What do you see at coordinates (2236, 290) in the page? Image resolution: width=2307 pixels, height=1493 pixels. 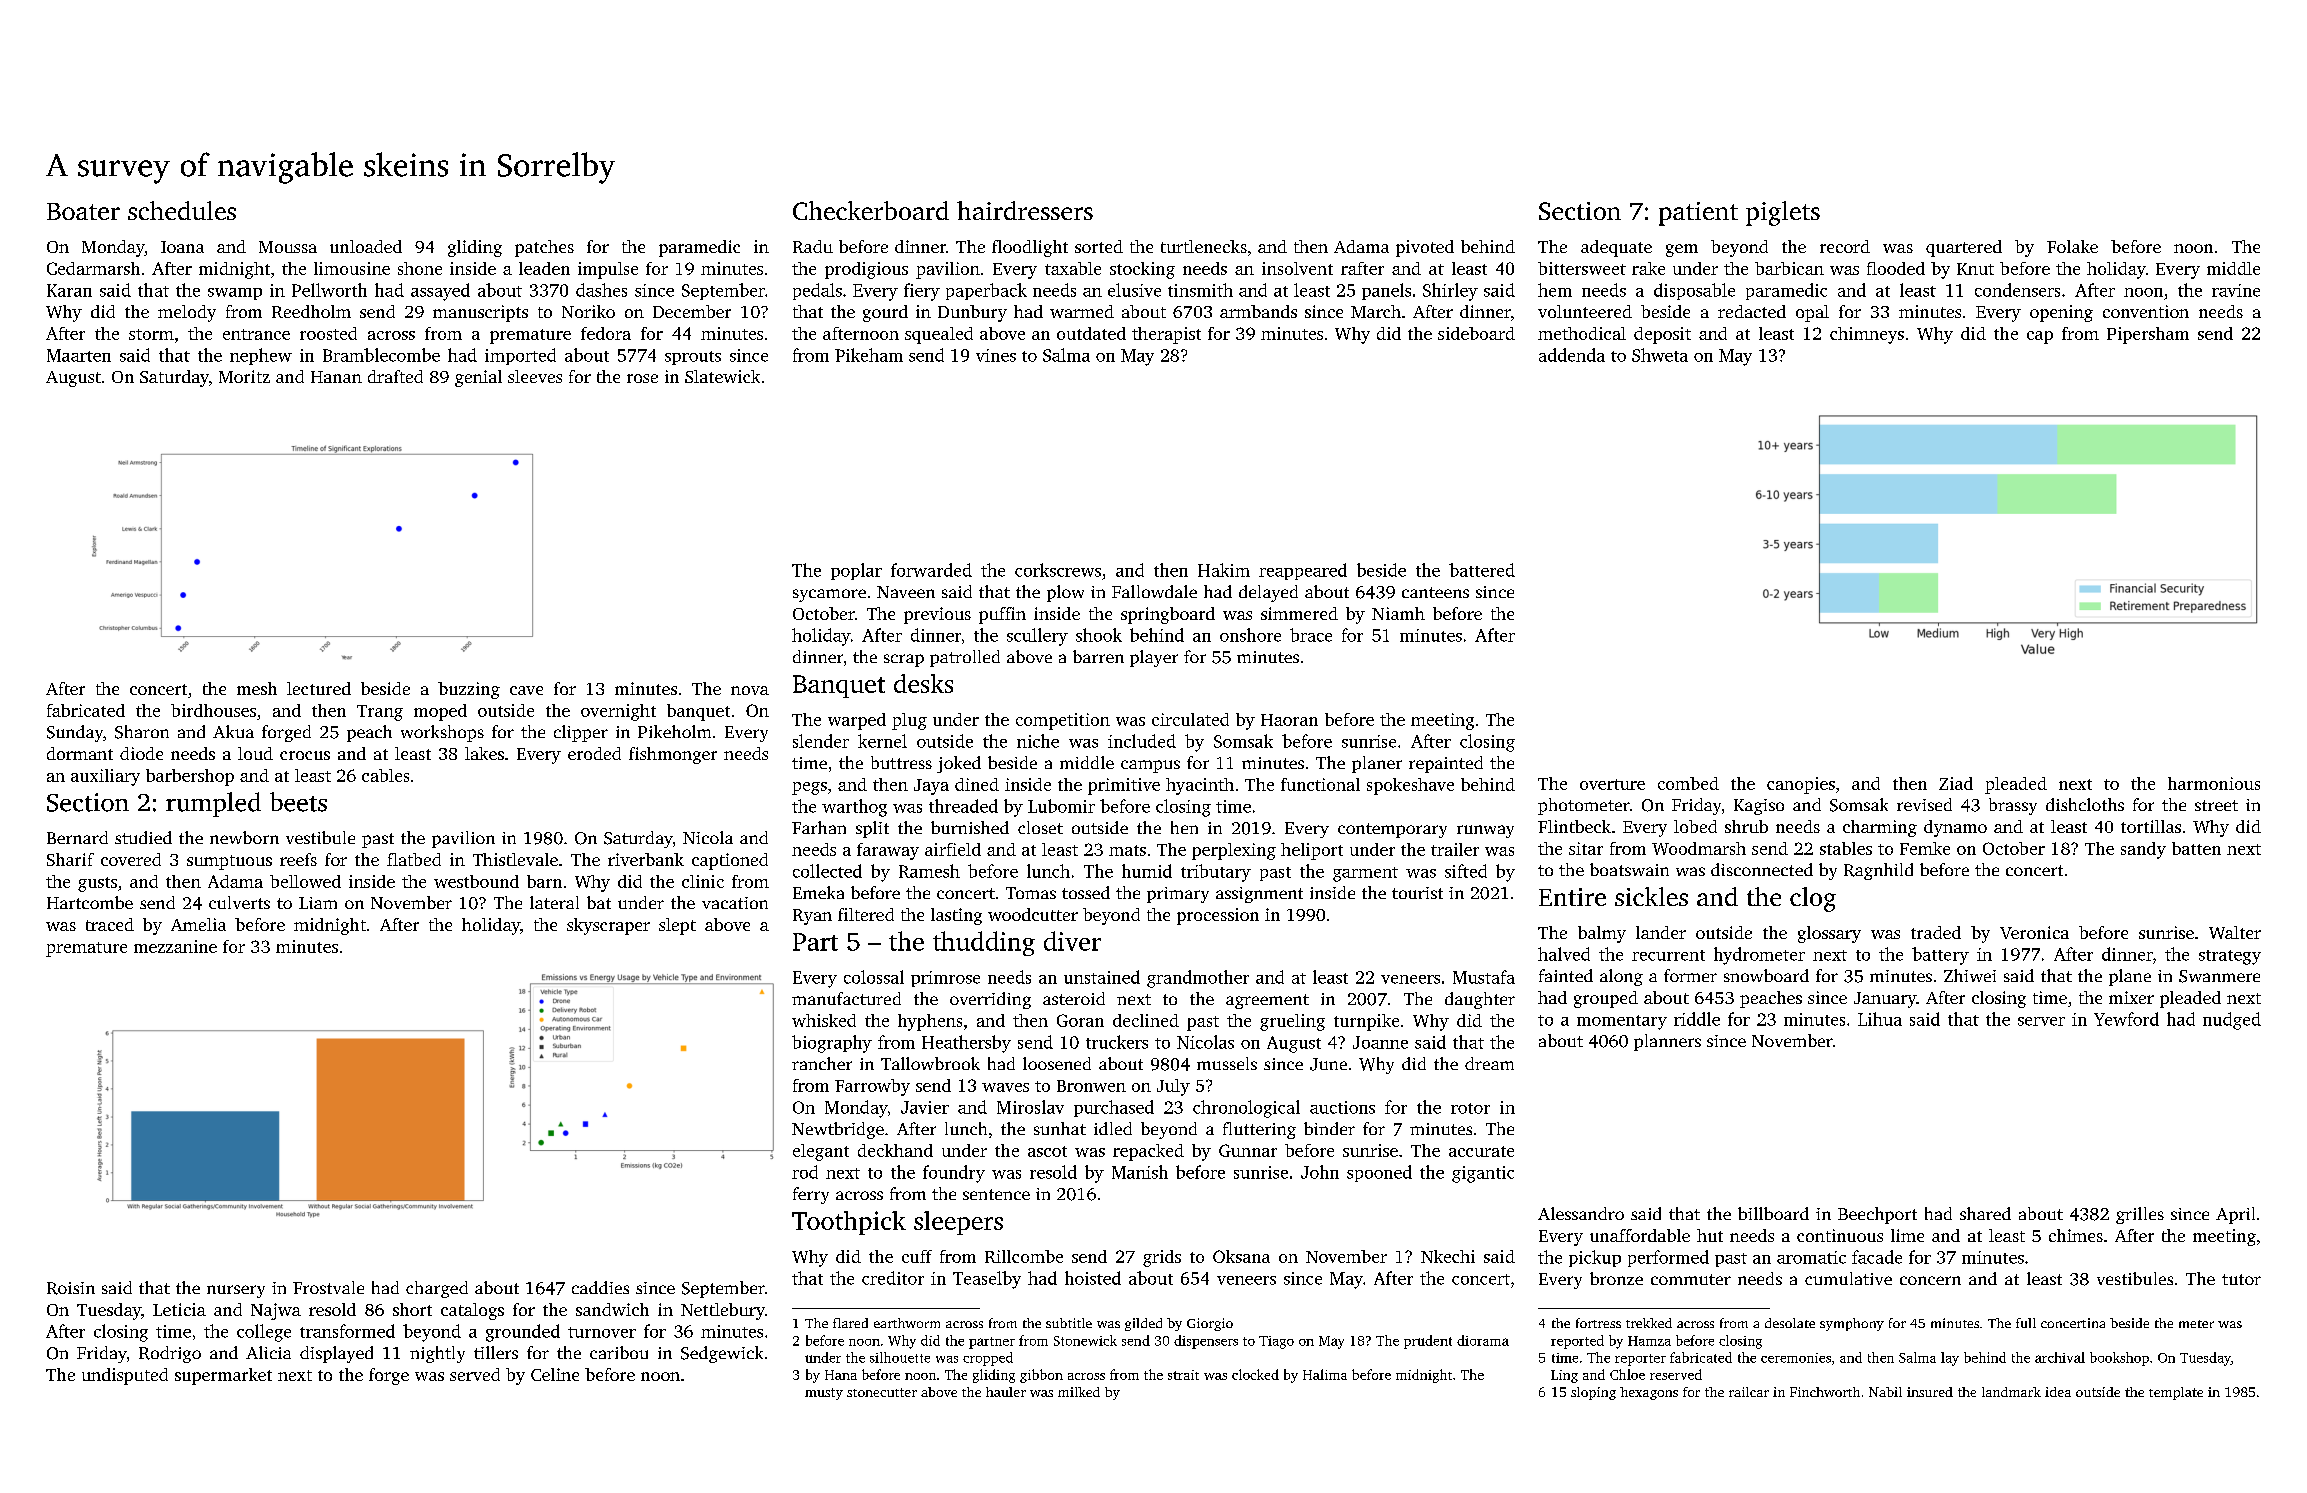 I see `ravine` at bounding box center [2236, 290].
